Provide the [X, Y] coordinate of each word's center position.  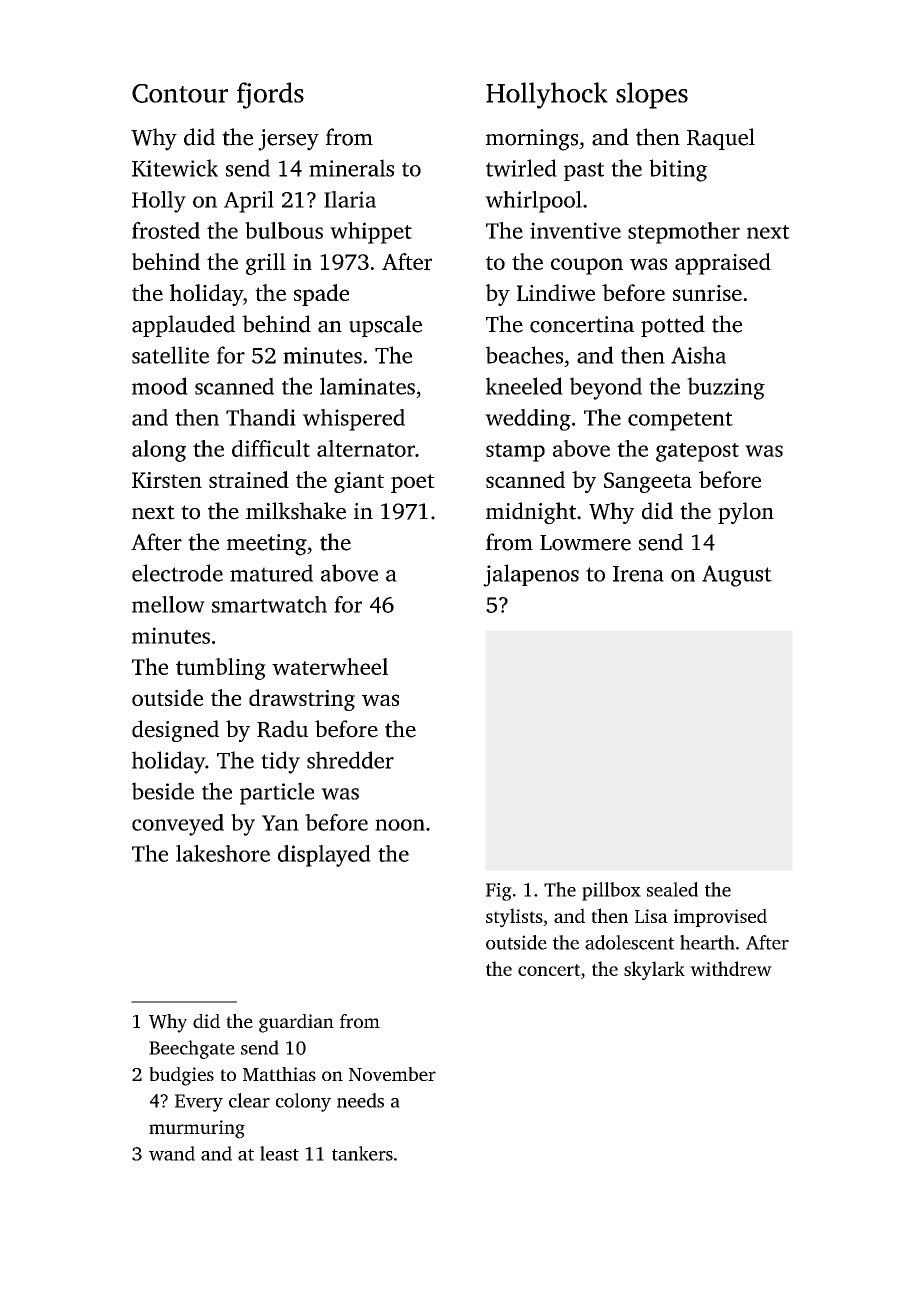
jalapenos [531, 575]
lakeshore [223, 853]
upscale [385, 326]
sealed [672, 889]
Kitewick [175, 168]
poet [413, 483]
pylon [746, 513]
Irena [638, 574]
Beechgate [192, 1049]
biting [678, 170]
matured [271, 573]
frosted [166, 230]
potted [673, 326]
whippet [371, 233]
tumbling [221, 669]
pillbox [611, 891]
